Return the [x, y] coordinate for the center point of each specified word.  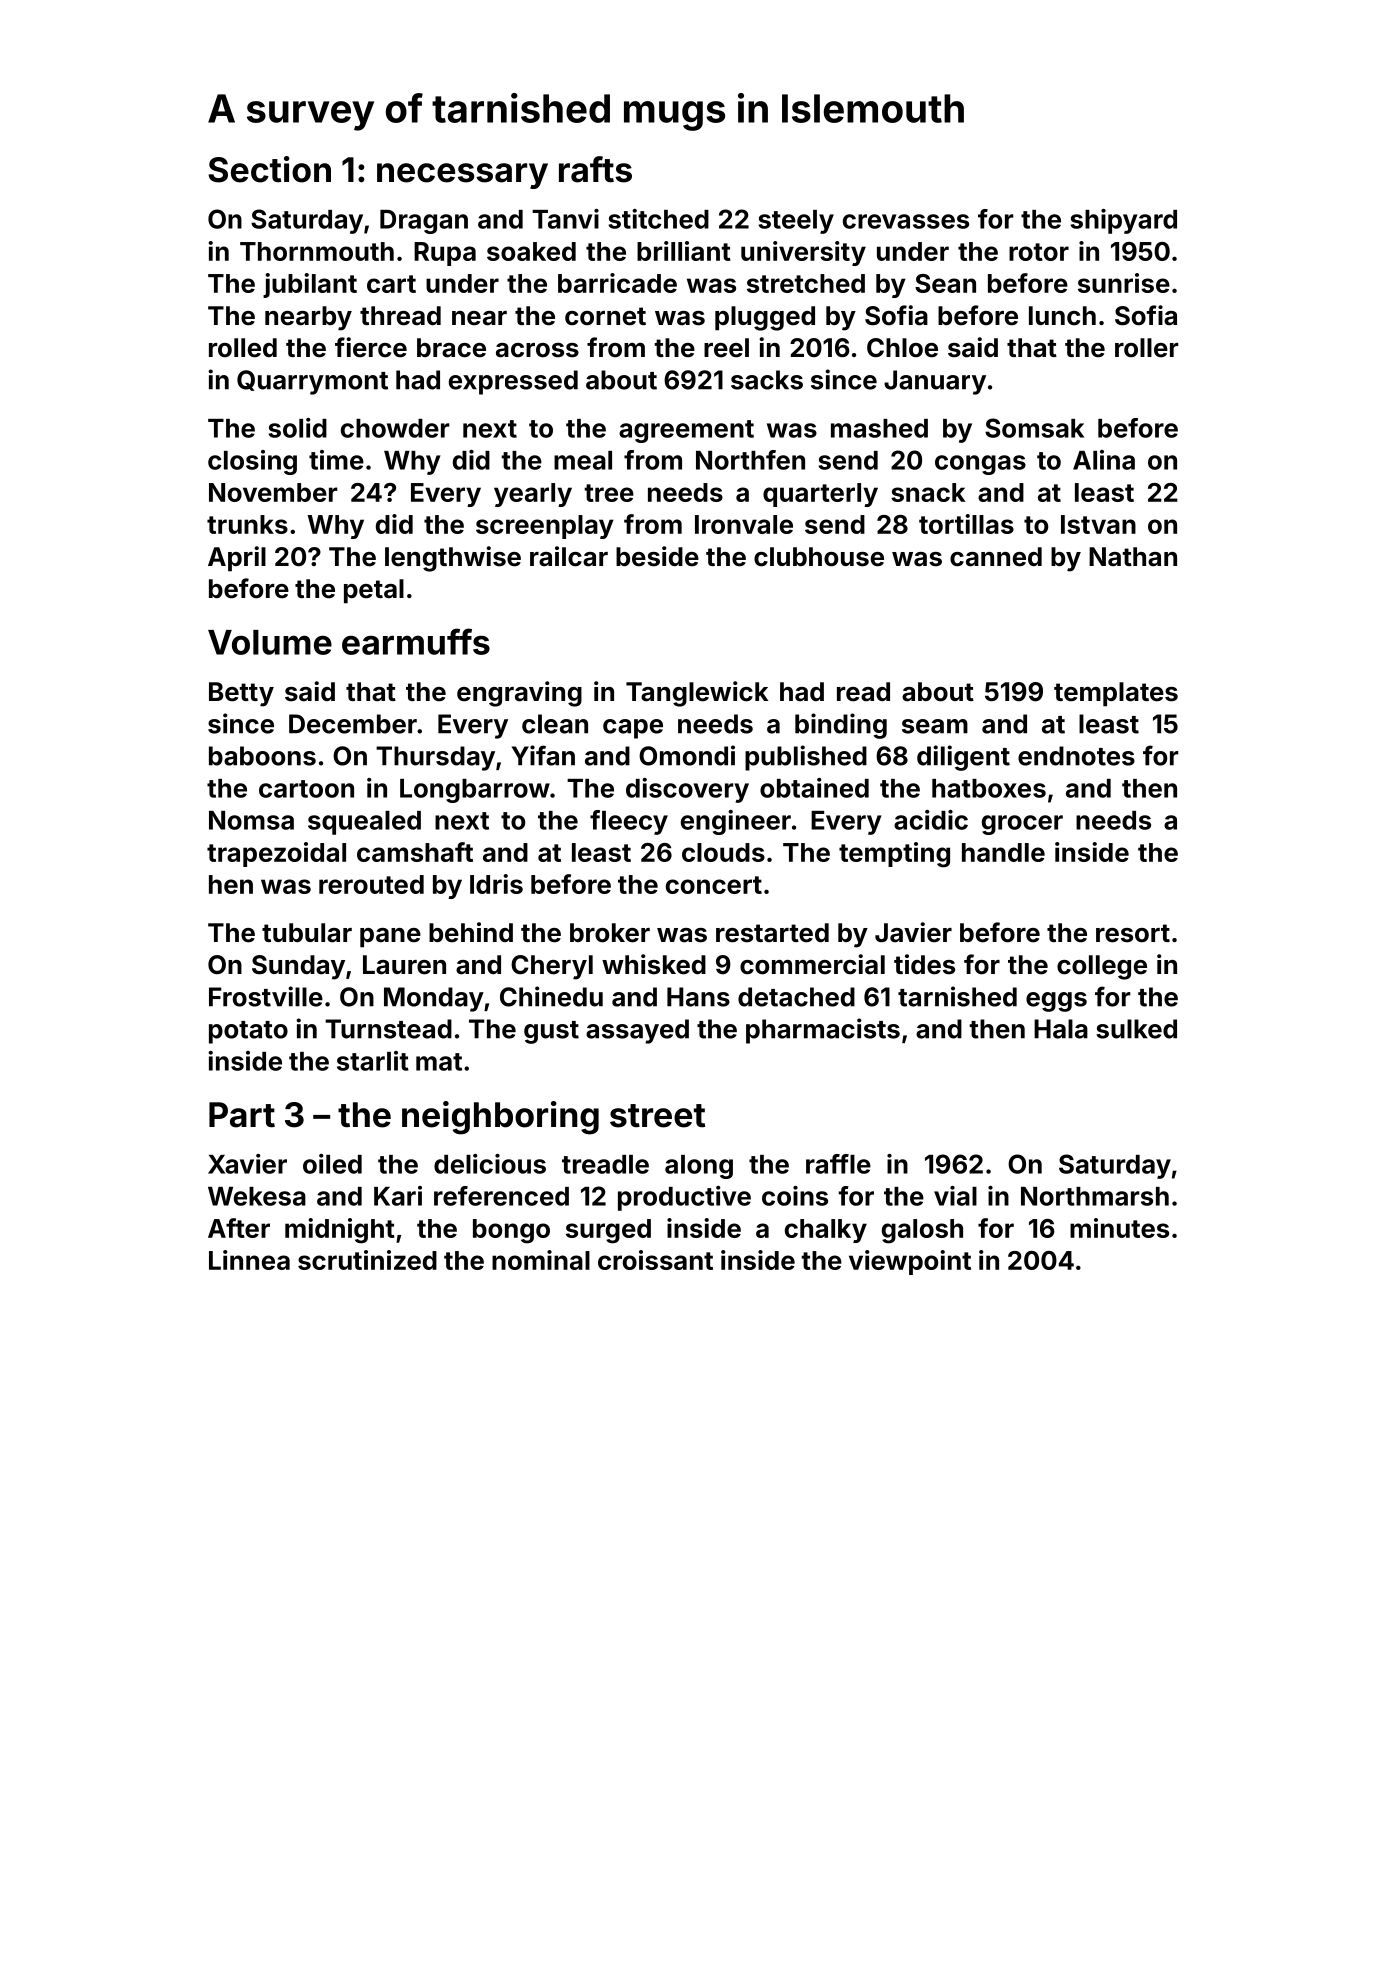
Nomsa [251, 820]
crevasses [906, 221]
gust [551, 1032]
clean [555, 724]
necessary [462, 176]
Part [242, 1115]
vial [955, 1196]
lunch [1062, 316]
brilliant [684, 251]
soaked [531, 251]
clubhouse [819, 557]
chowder [395, 428]
